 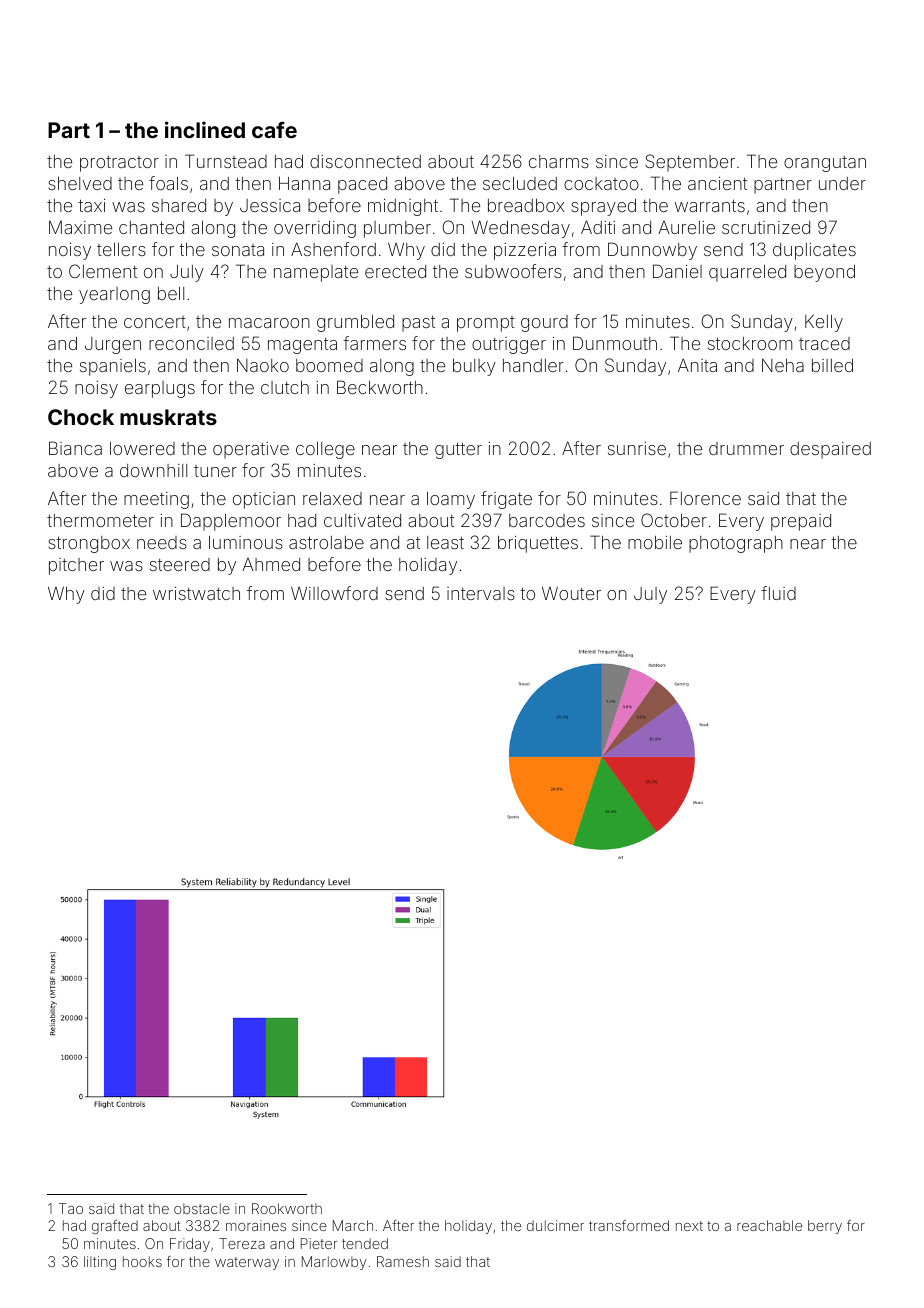 I want to click on orangutan, so click(x=825, y=164).
